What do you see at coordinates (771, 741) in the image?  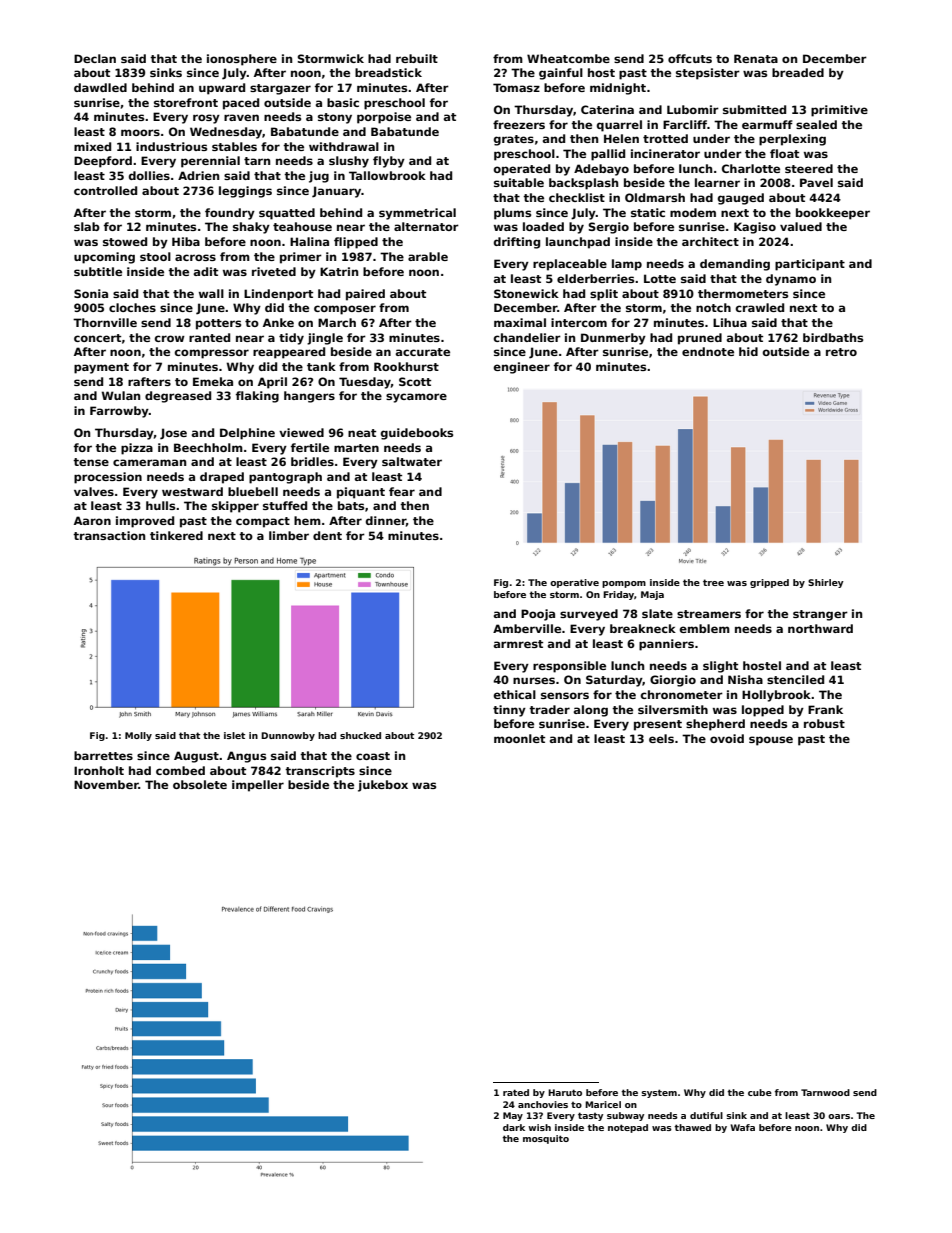 I see `spouse` at bounding box center [771, 741].
